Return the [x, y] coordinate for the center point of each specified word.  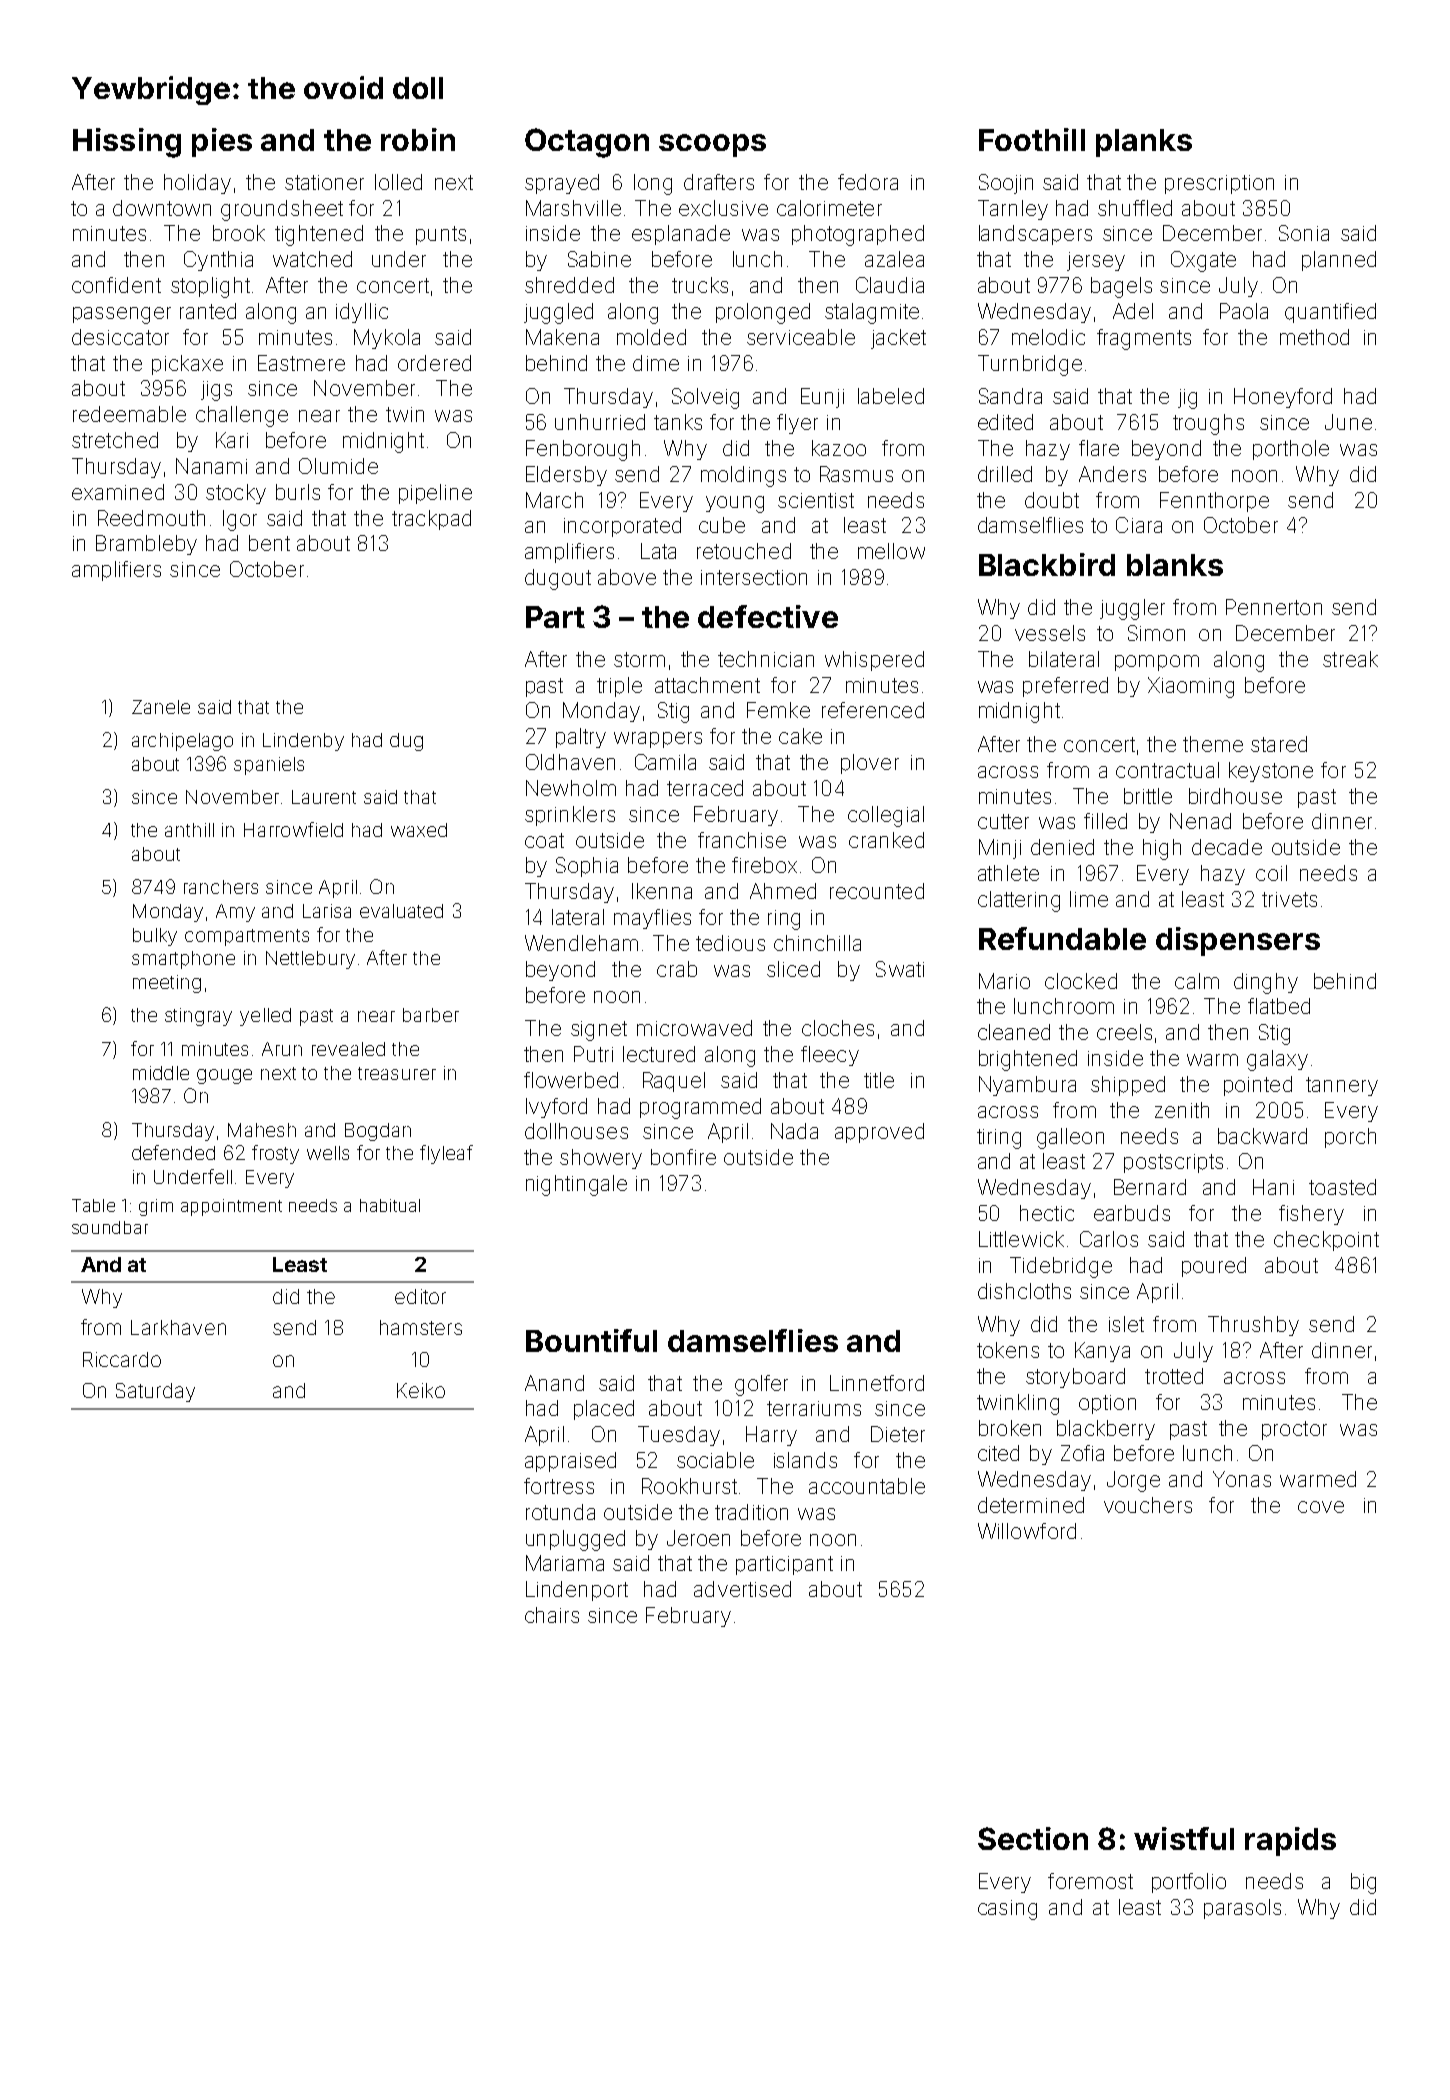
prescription [1219, 184]
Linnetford [877, 1383]
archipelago [182, 742]
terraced [705, 788]
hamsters [421, 1327]
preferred [1065, 687]
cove [1321, 1507]
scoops [712, 145]
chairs [552, 1615]
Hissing [127, 143]
